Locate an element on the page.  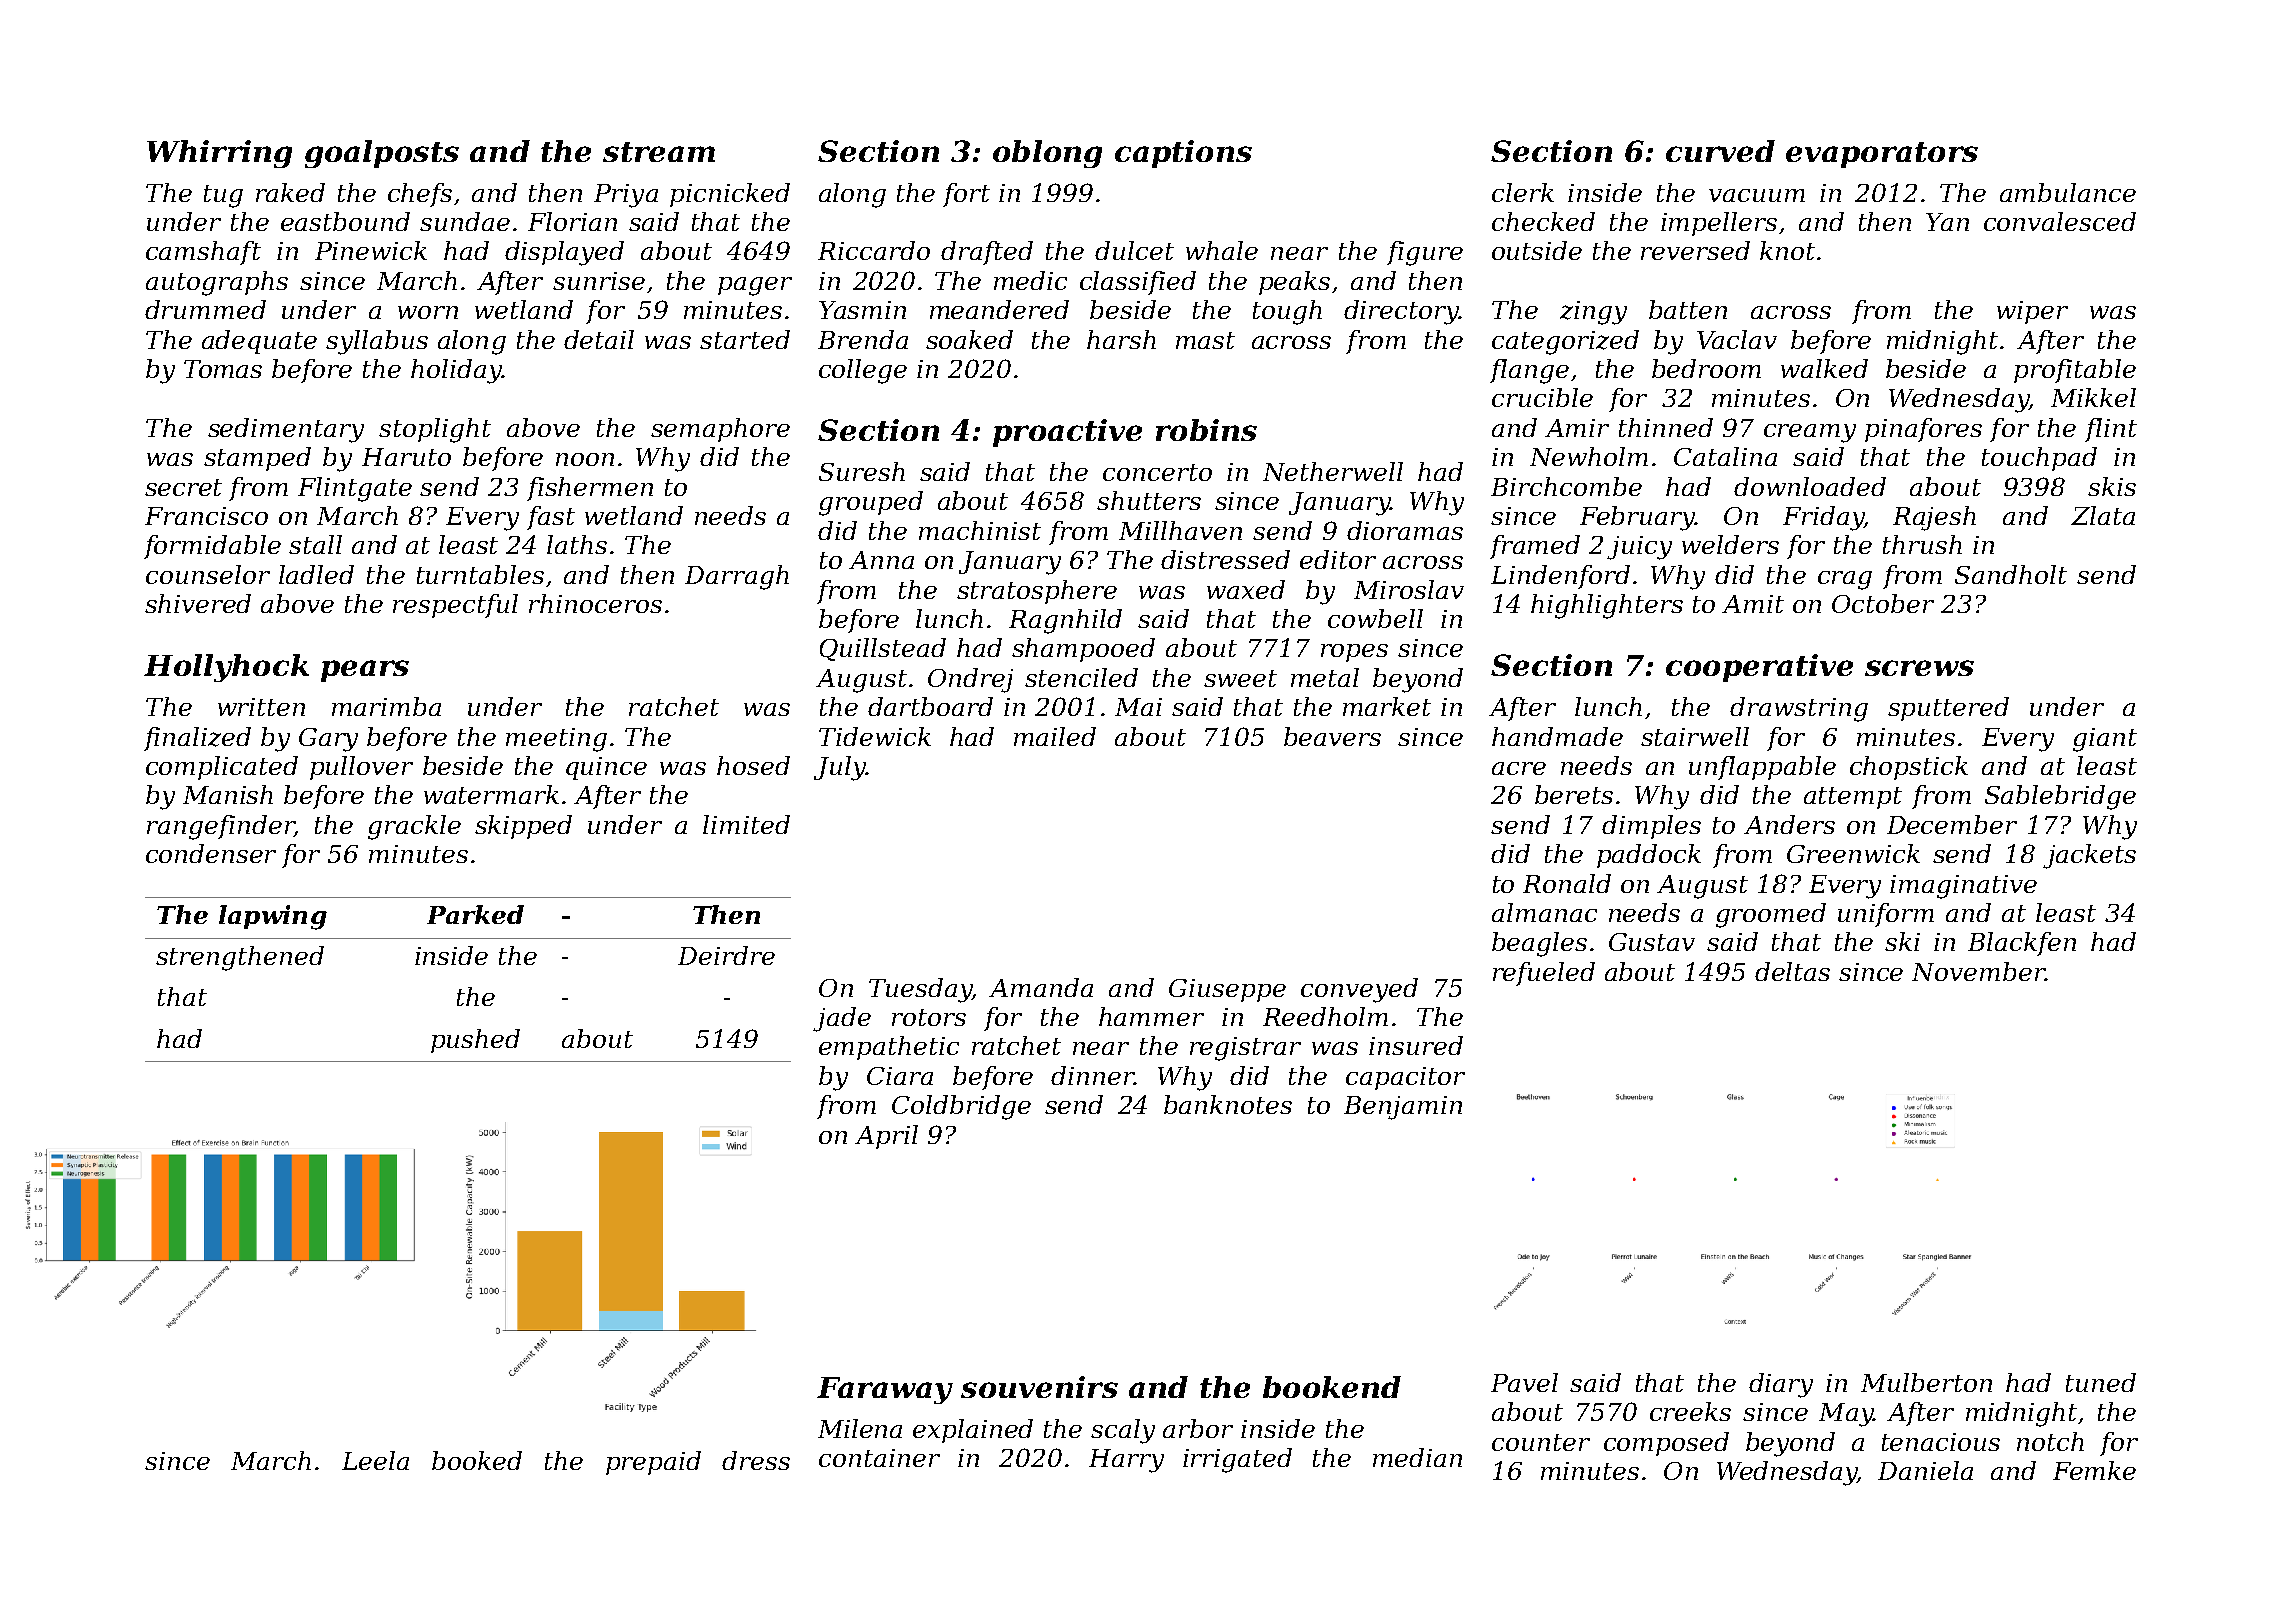
tuned is located at coordinates (2101, 1382).
